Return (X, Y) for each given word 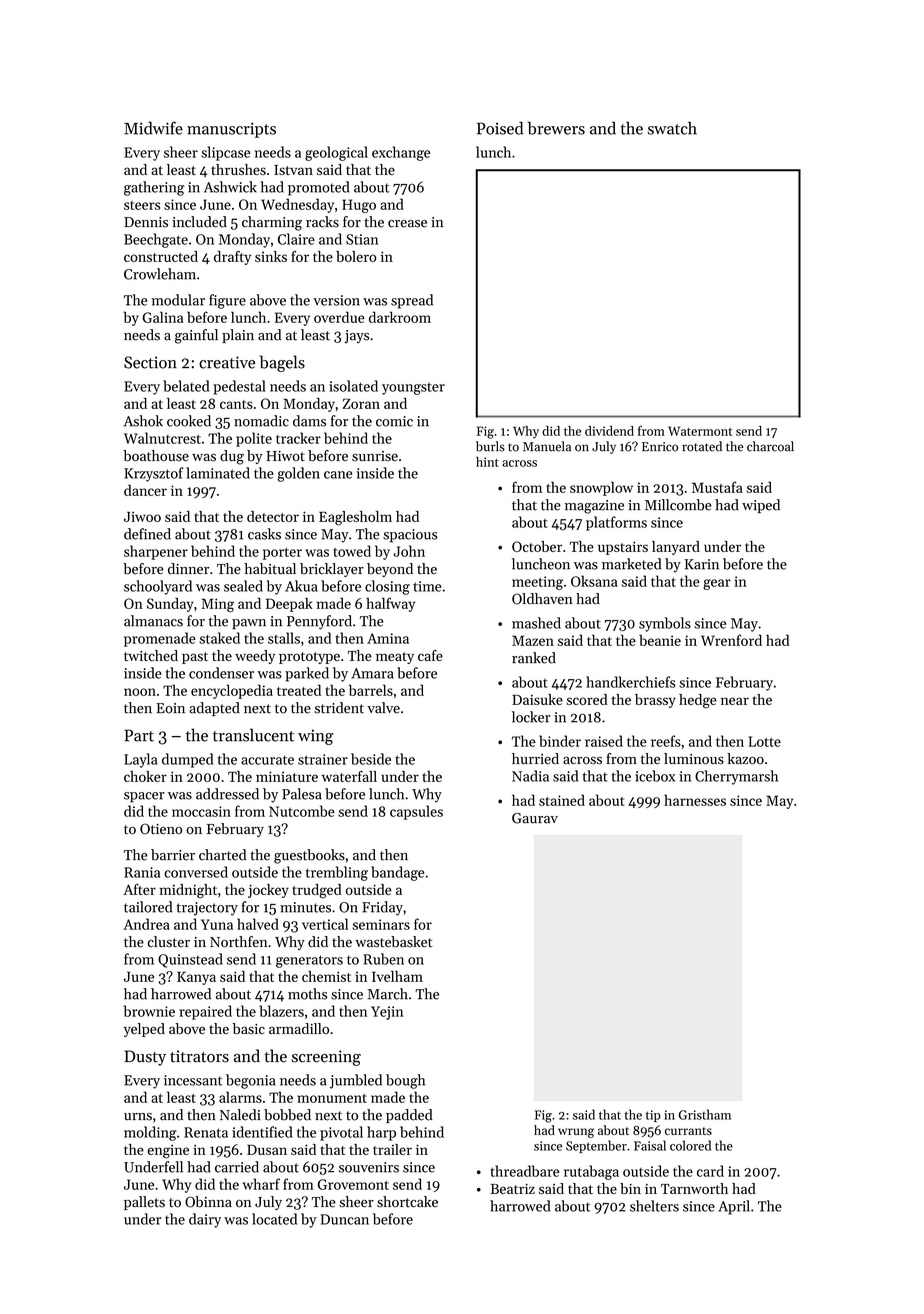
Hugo (359, 206)
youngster (413, 388)
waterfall (349, 776)
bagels (282, 363)
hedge (698, 701)
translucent (253, 735)
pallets (144, 1203)
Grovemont (353, 1184)
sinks (271, 256)
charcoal (770, 446)
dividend (609, 431)
